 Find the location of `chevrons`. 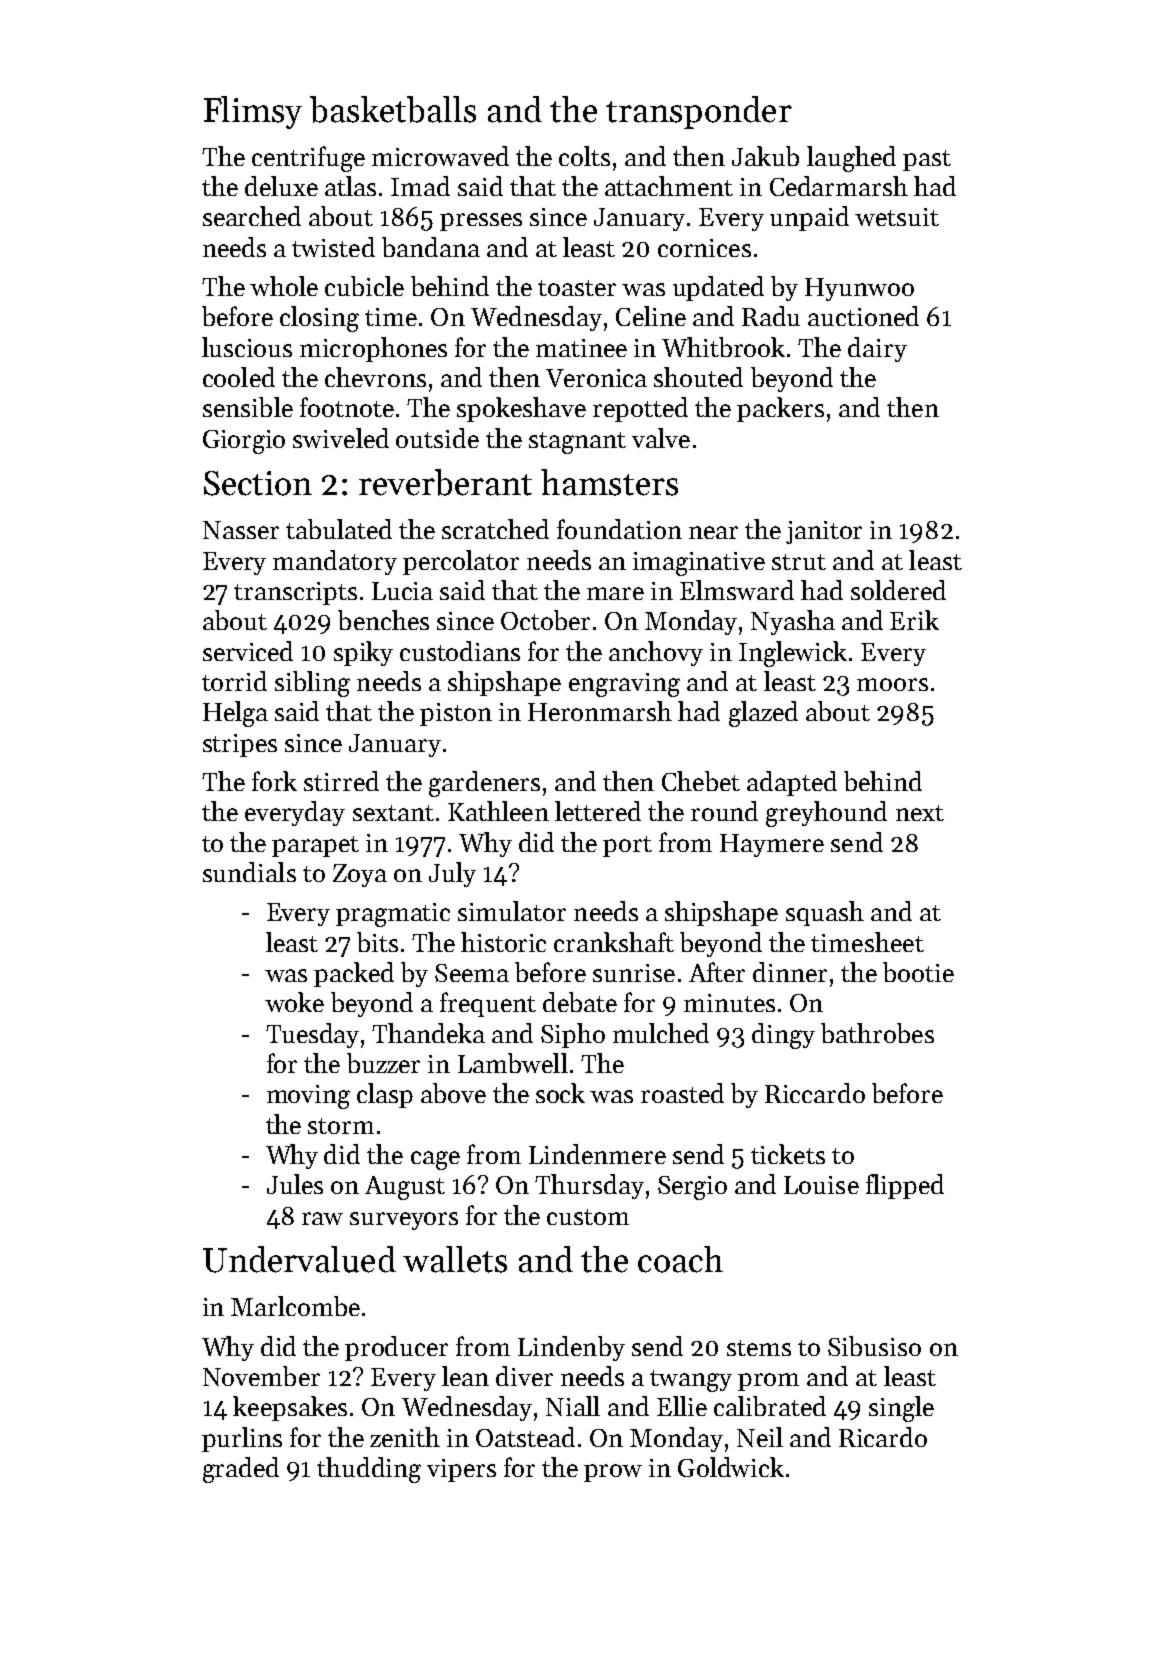

chevrons is located at coordinates (375, 377).
